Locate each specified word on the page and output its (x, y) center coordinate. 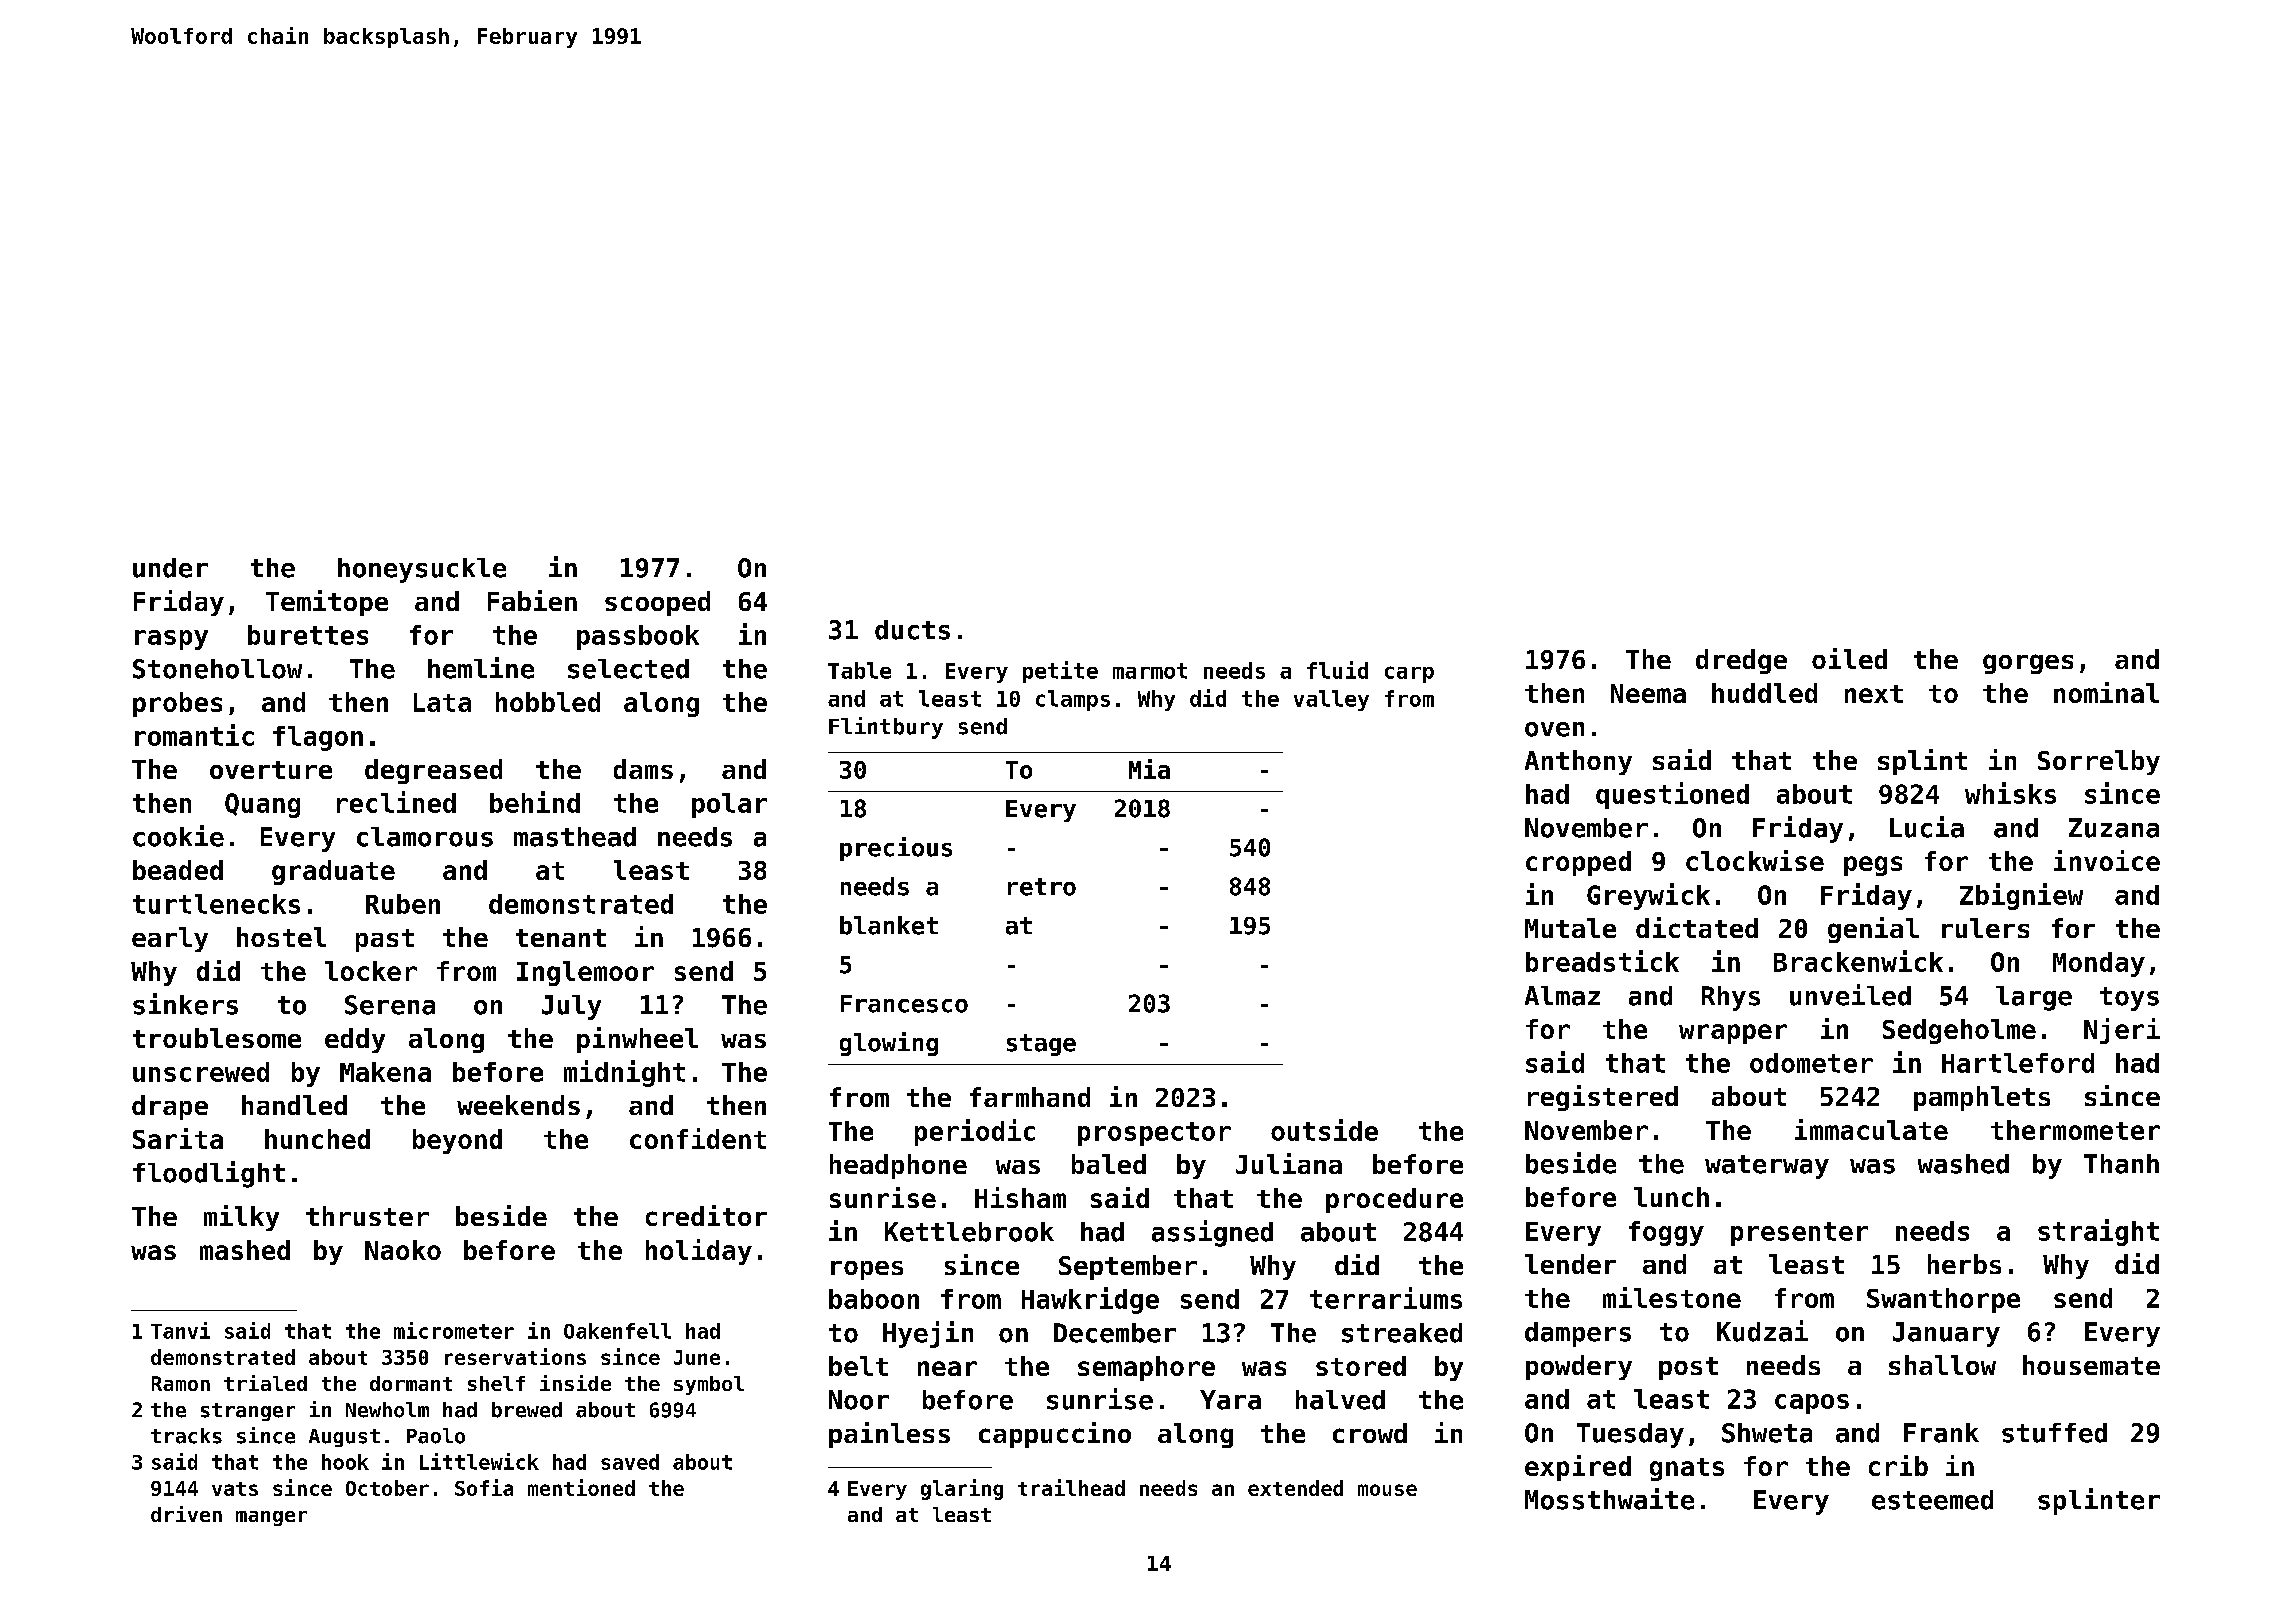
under (170, 568)
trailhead (1071, 1487)
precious (896, 849)
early (170, 939)
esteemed (1932, 1500)
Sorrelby (2099, 762)
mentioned (581, 1487)
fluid (1337, 670)
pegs (1873, 866)
